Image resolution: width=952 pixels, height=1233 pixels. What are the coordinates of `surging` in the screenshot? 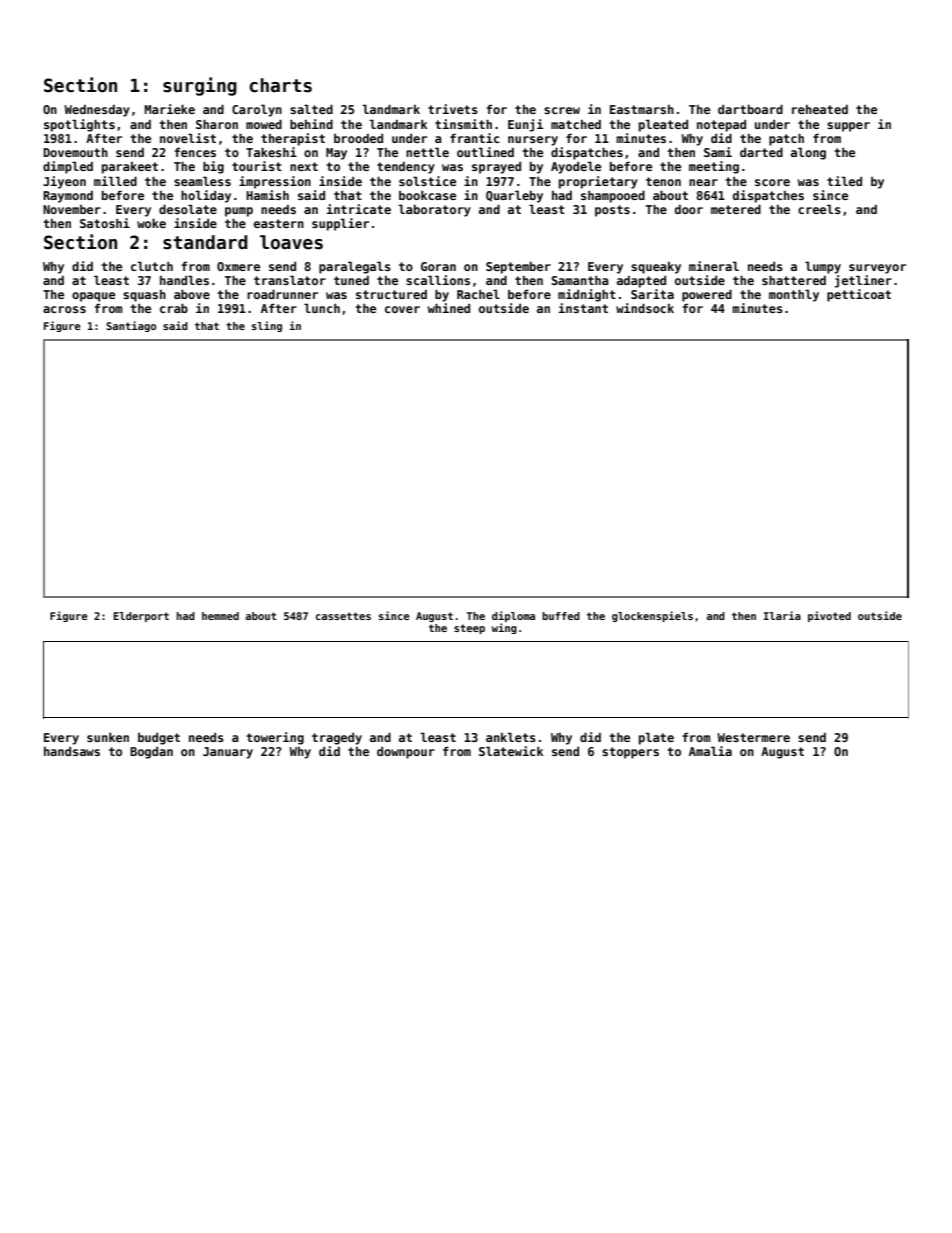 It's located at (200, 86).
